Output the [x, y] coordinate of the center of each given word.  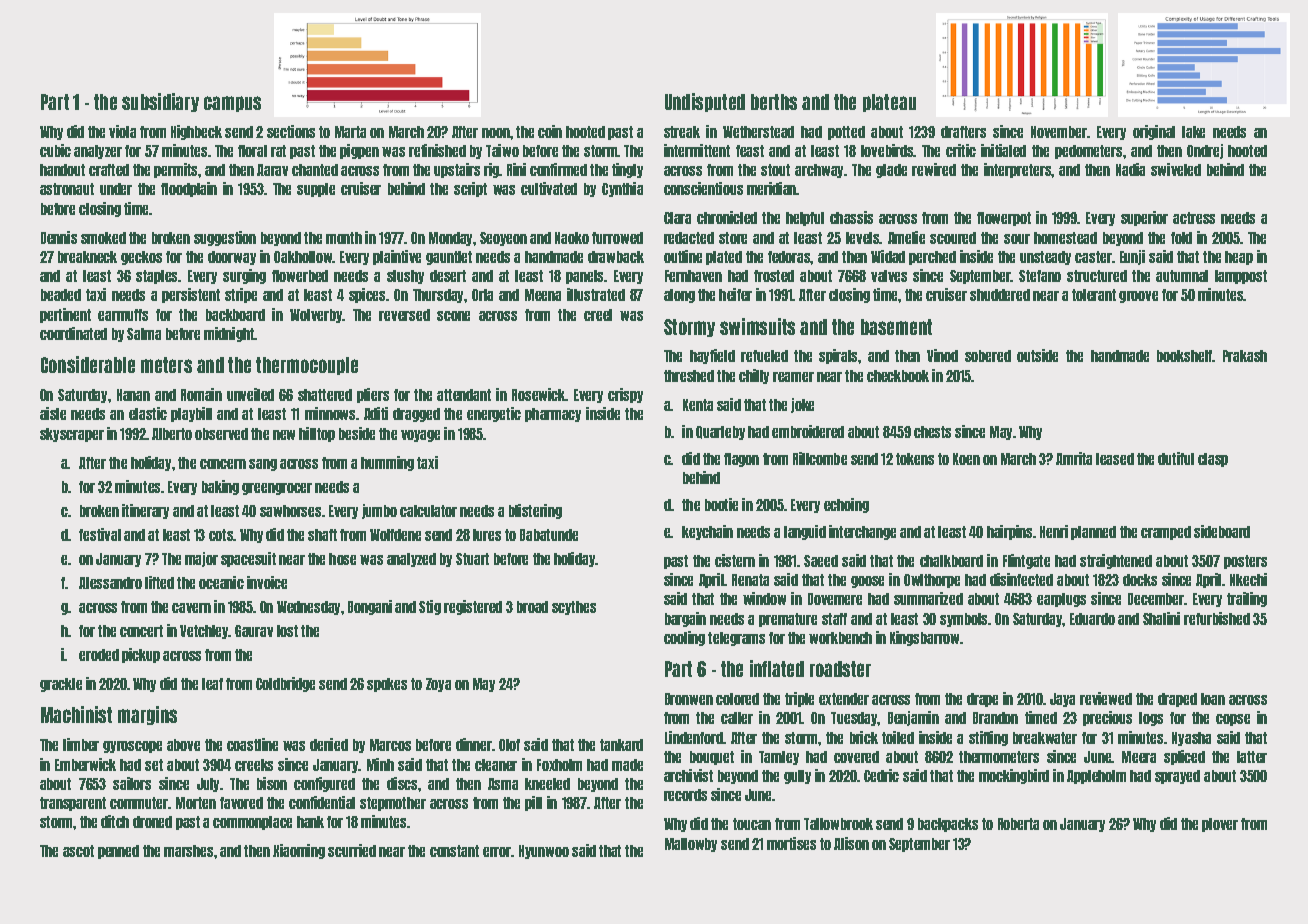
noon [496, 133]
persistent [191, 295]
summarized [928, 598]
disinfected [1021, 579]
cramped [1166, 533]
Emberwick [85, 764]
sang [263, 465]
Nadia [1130, 169]
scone [453, 316]
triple [799, 699]
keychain [707, 532]
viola [122, 131]
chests [932, 432]
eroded [99, 655]
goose [867, 582]
